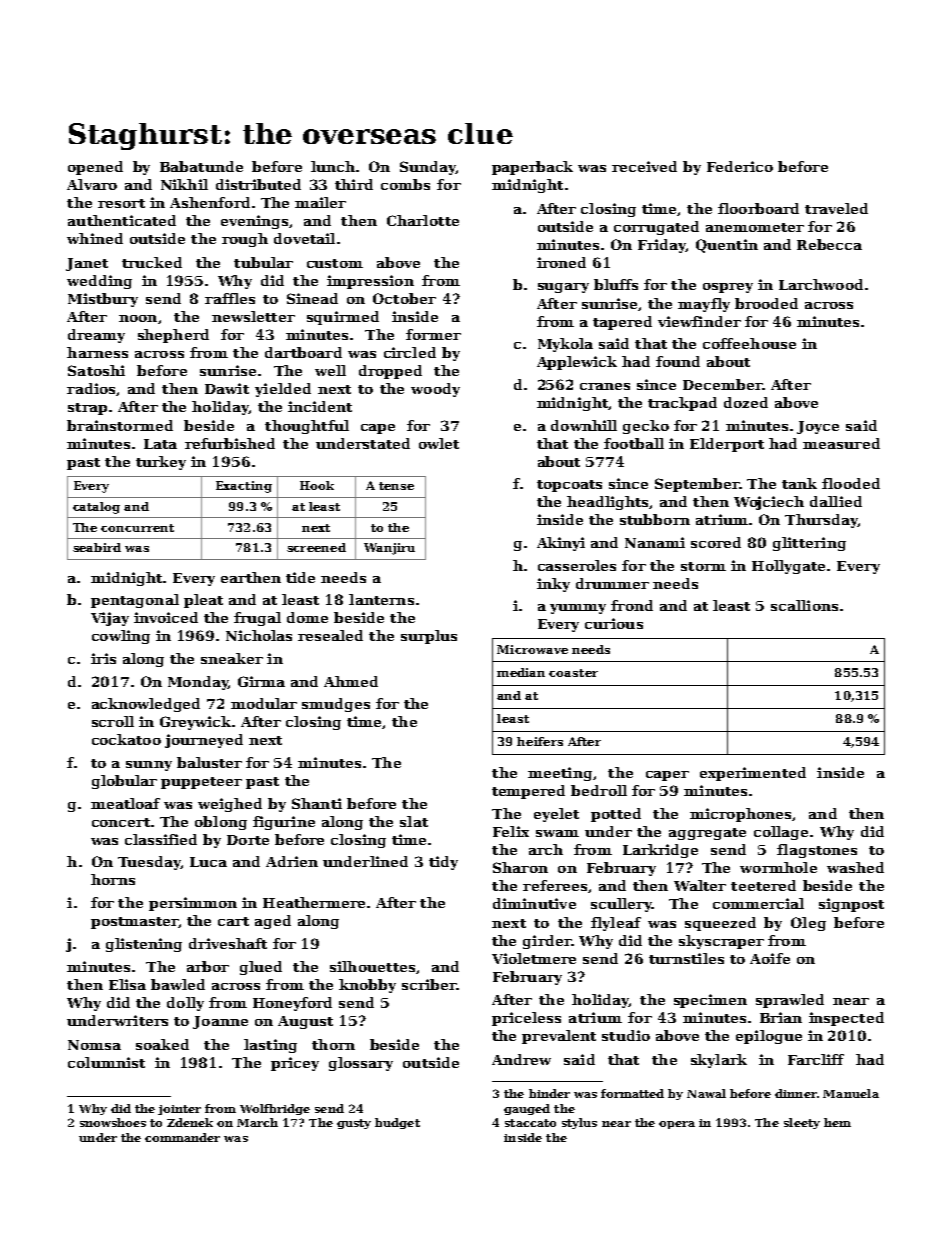 This screenshot has height=1233, width=952. Describe the element at coordinates (99, 282) in the screenshot. I see `wedding` at that location.
